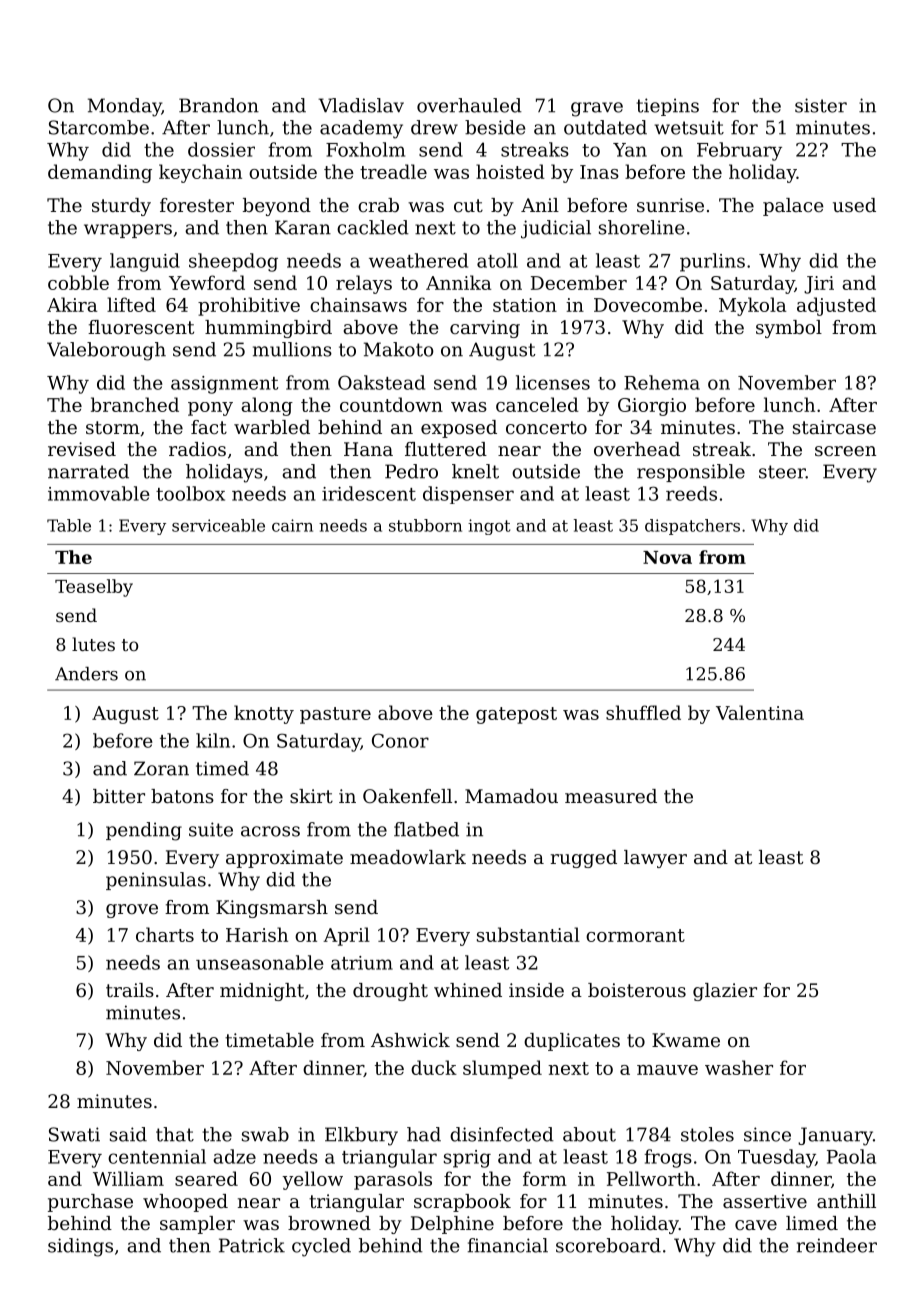 The image size is (924, 1308). I want to click on lutes, so click(93, 644).
